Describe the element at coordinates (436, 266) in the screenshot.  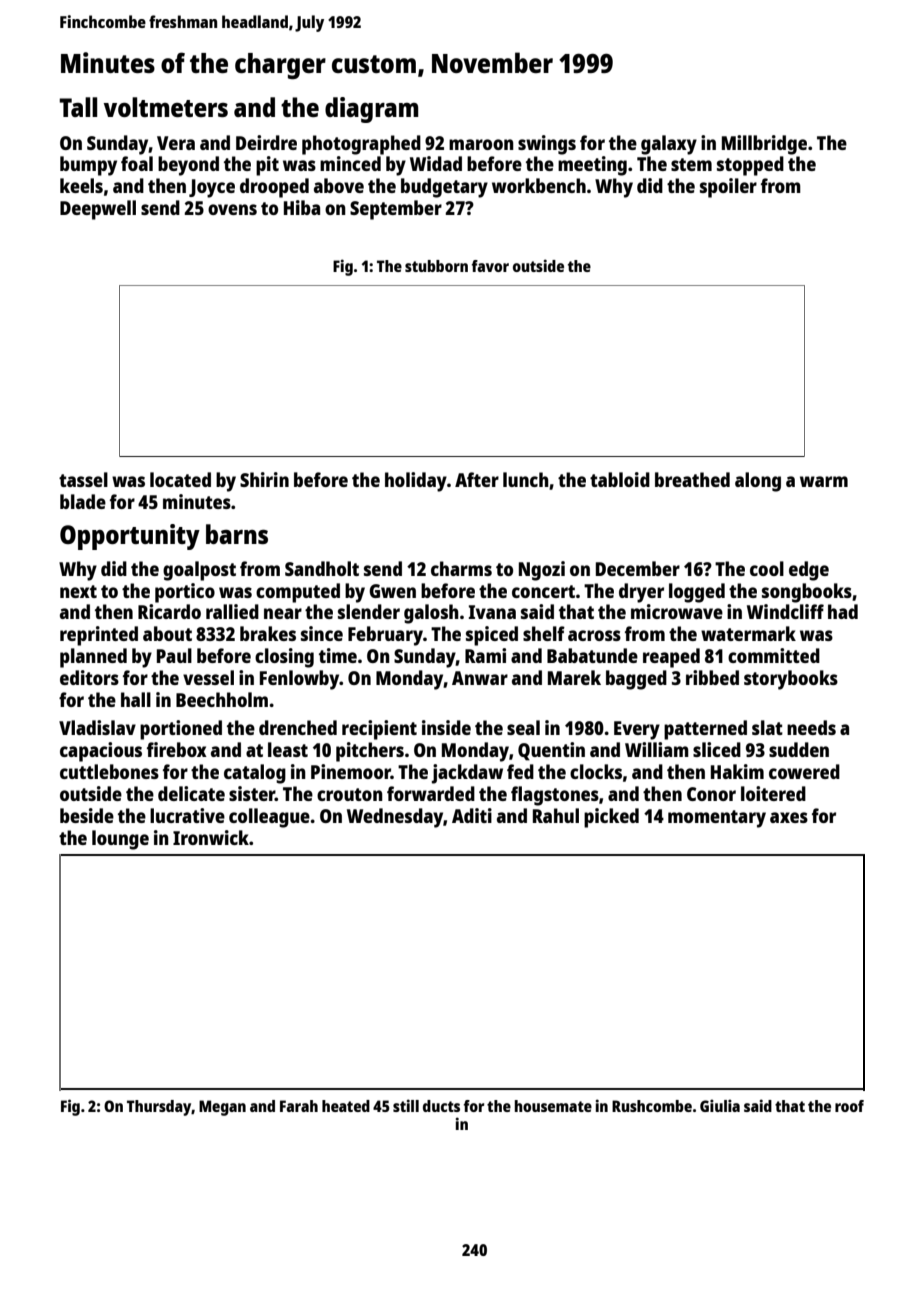
I see `stubborn` at that location.
